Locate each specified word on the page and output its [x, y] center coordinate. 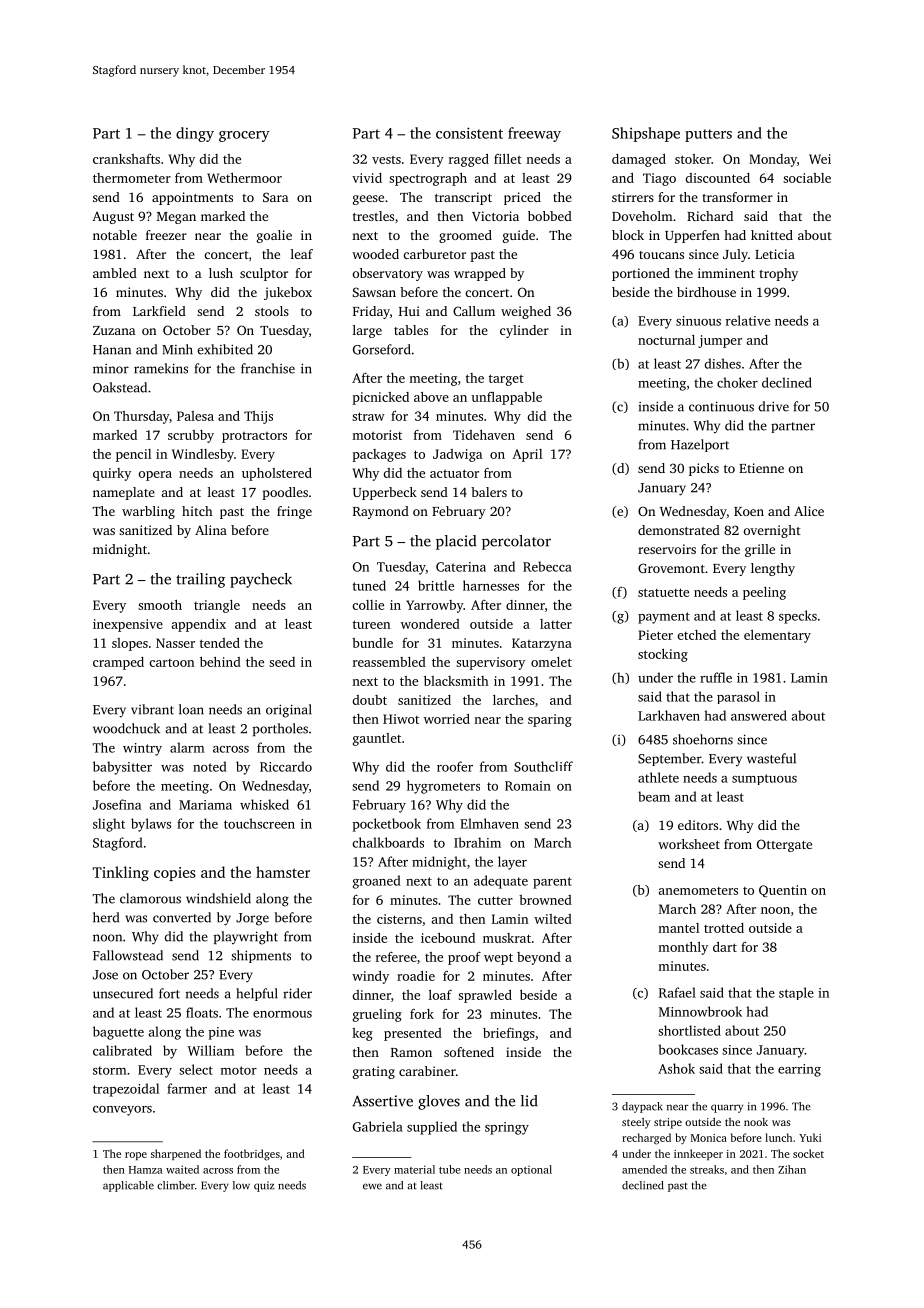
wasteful [771, 758]
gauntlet [377, 739]
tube [450, 1169]
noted [210, 766]
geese [368, 200]
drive [774, 406]
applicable [128, 1186]
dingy [195, 134]
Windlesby [203, 455]
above [431, 397]
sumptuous [764, 779]
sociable [807, 178]
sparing [550, 720]
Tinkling [120, 873]
